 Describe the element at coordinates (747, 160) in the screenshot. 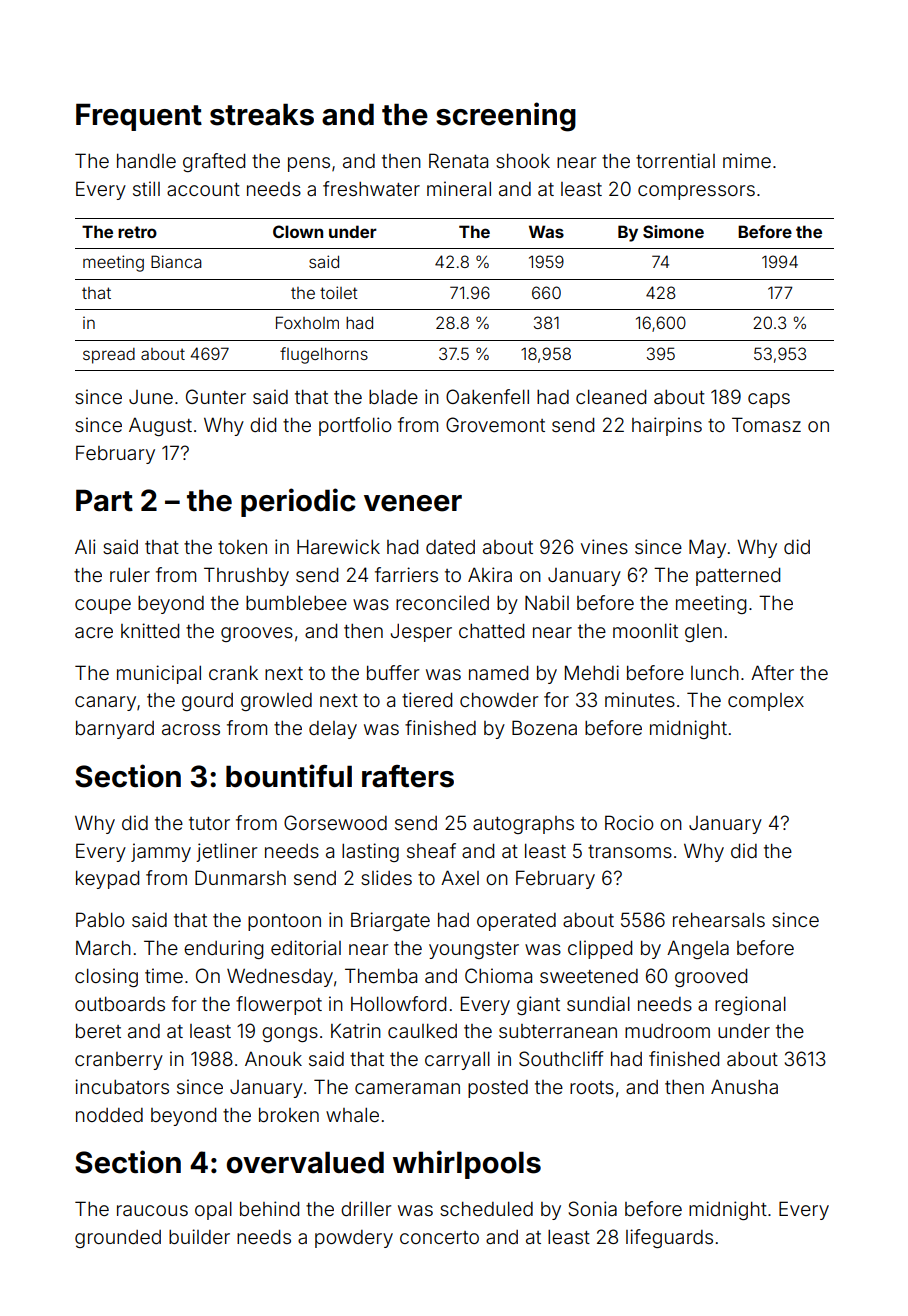

I see `mime` at that location.
